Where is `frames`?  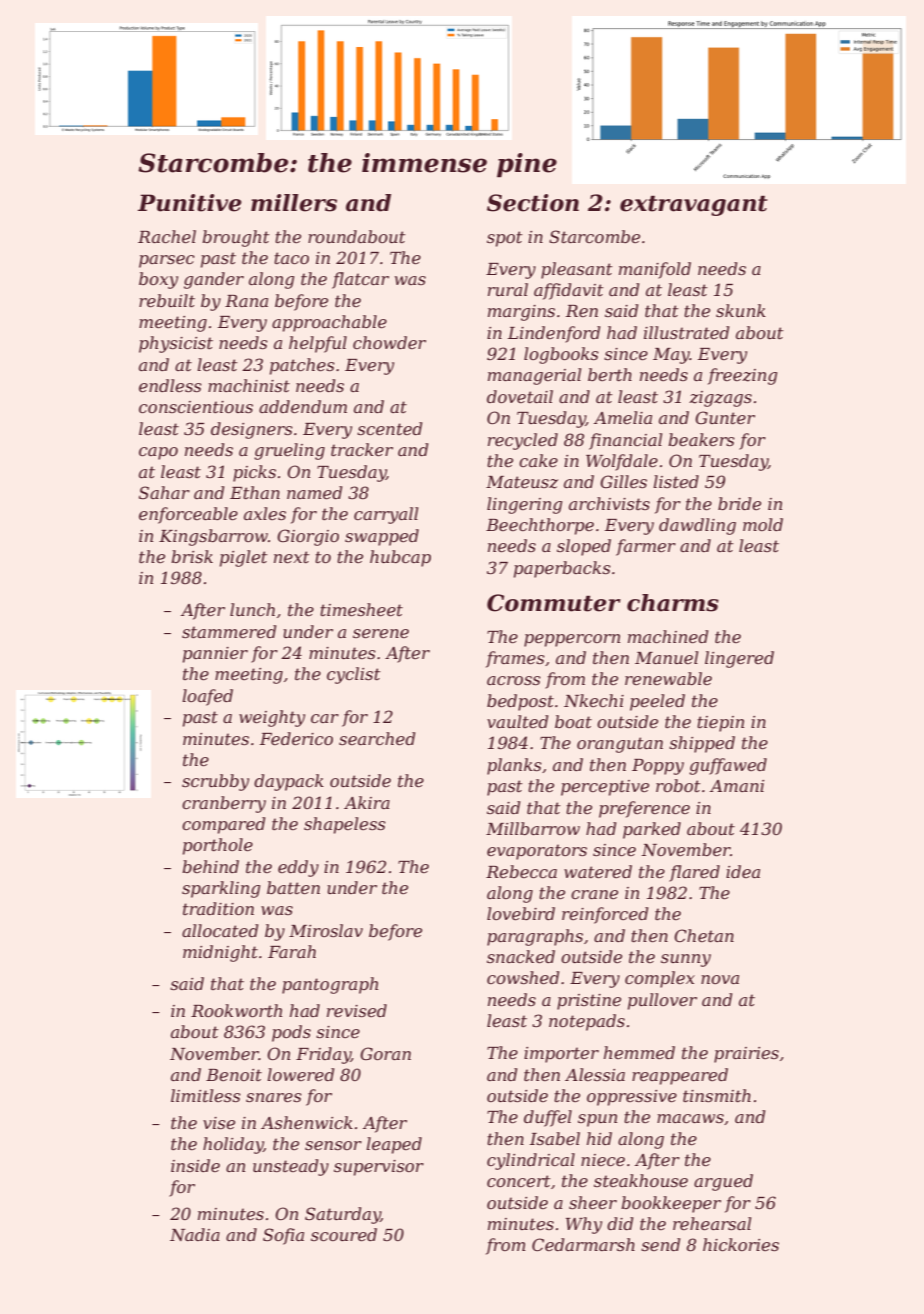
frames is located at coordinates (515, 659).
